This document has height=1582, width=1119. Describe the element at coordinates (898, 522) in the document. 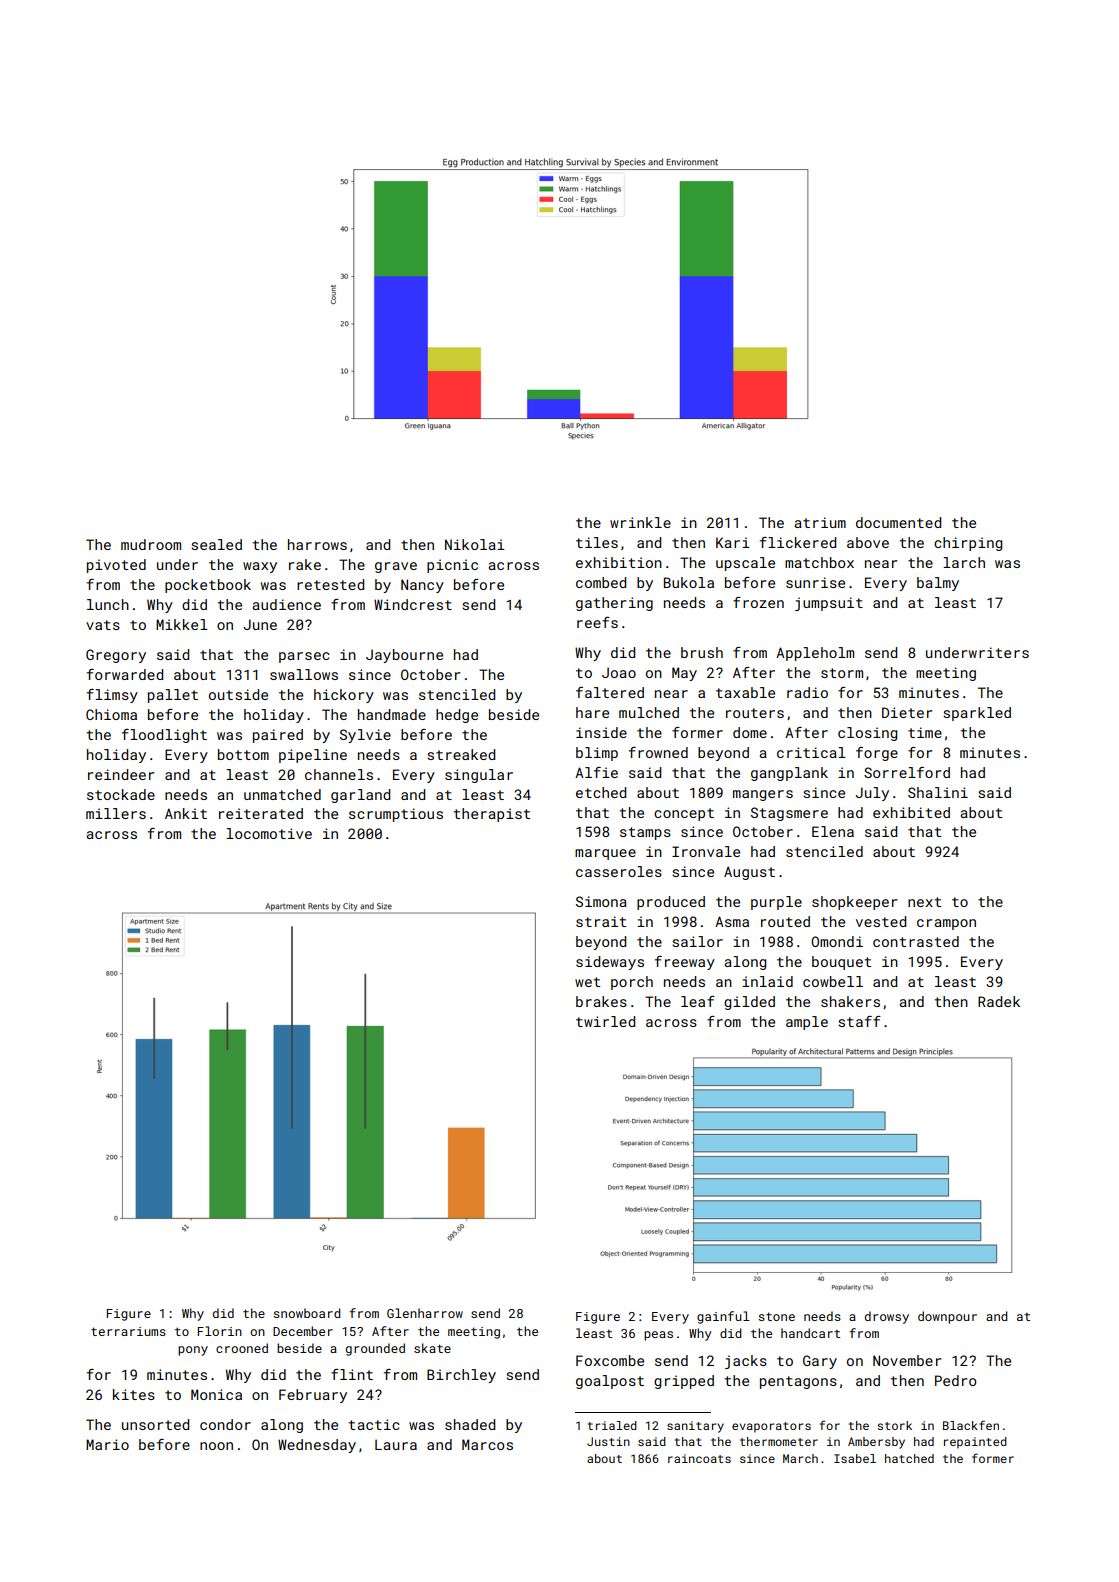

I see `documented` at that location.
